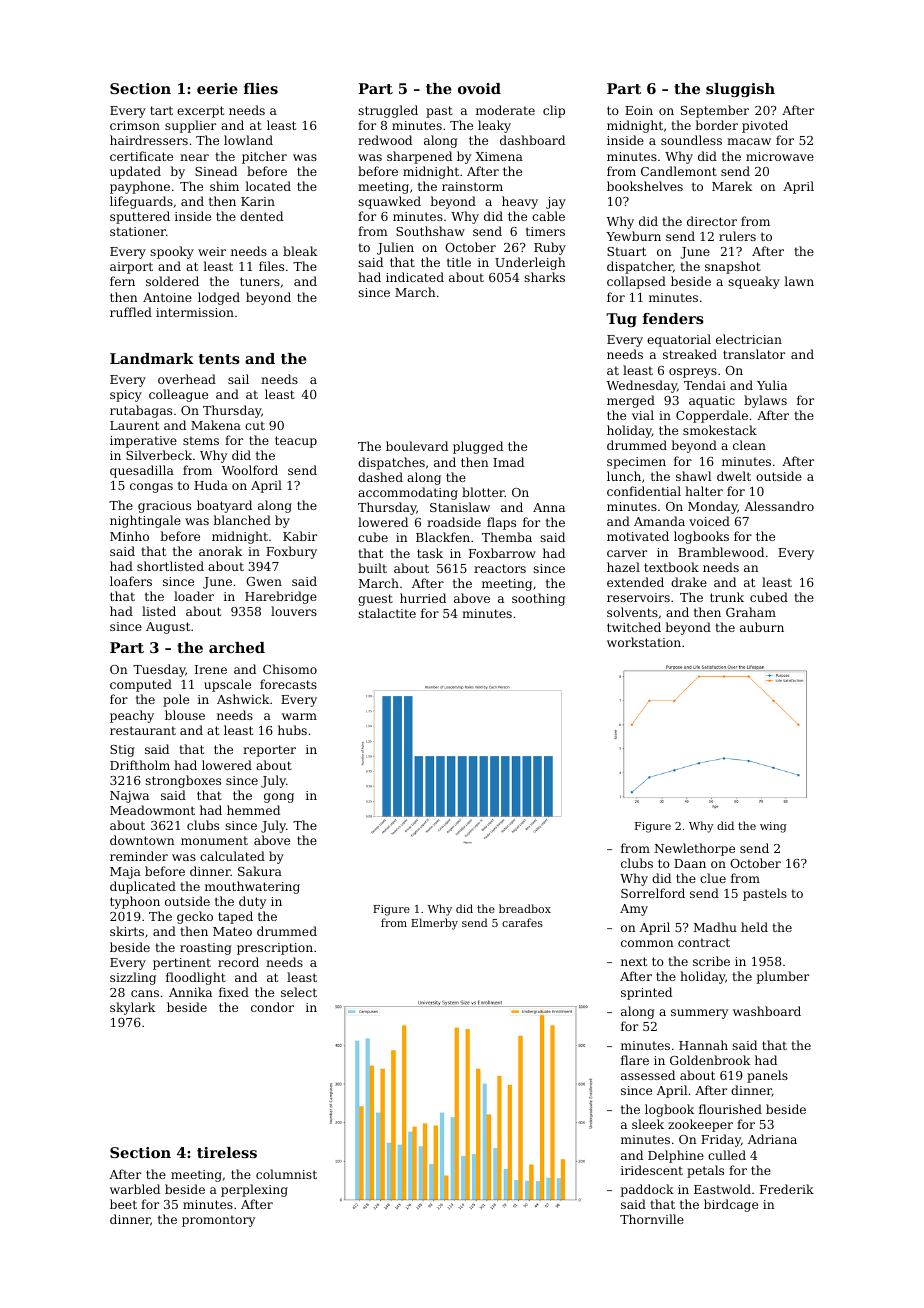  Describe the element at coordinates (220, 551) in the screenshot. I see `anorak` at that location.
